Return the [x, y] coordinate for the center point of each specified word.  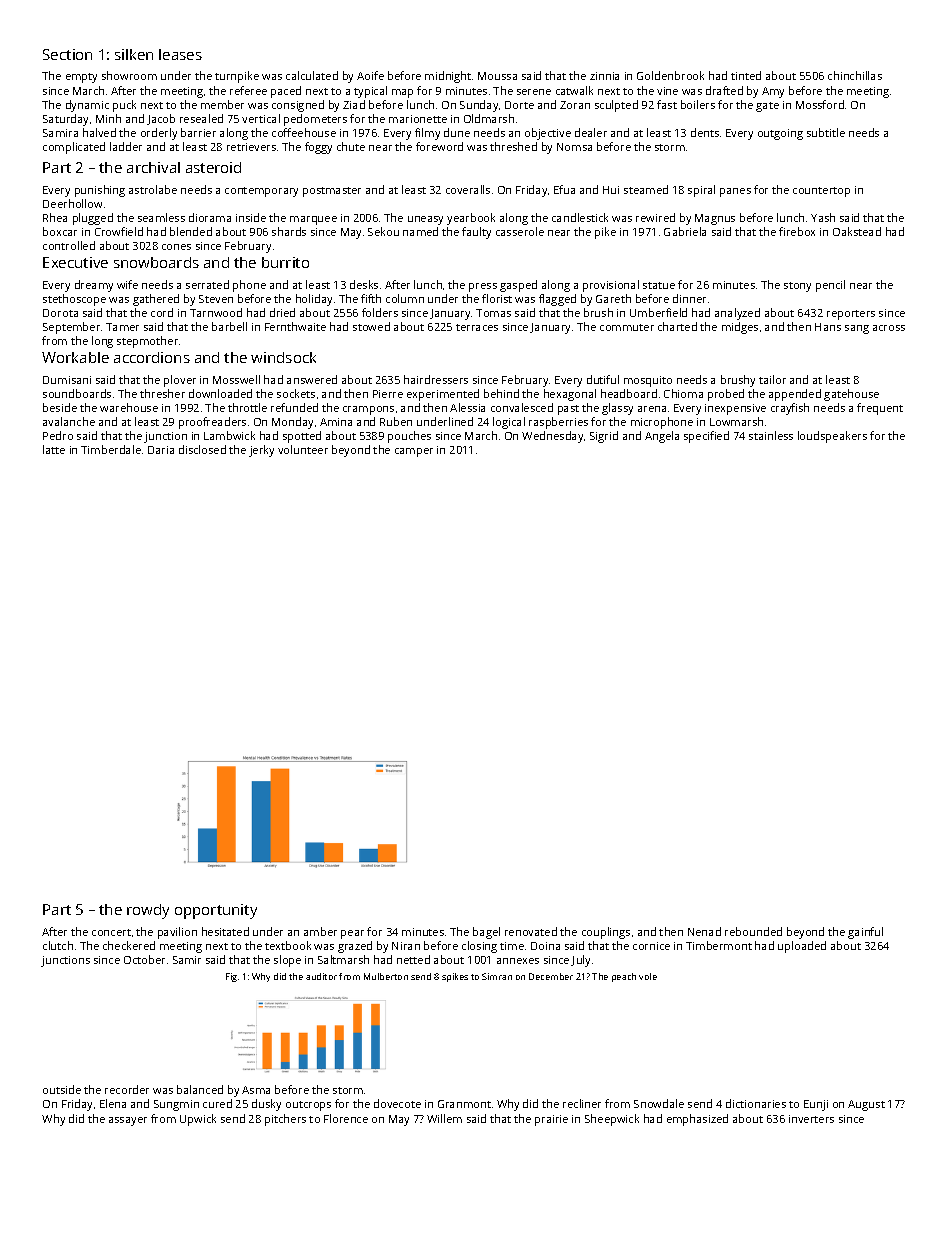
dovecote [397, 1103]
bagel [486, 933]
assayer [128, 1121]
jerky [261, 451]
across [889, 328]
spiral [701, 191]
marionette [418, 119]
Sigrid [604, 437]
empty [81, 78]
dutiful [603, 379]
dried [282, 312]
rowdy [148, 911]
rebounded [753, 931]
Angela [662, 437]
